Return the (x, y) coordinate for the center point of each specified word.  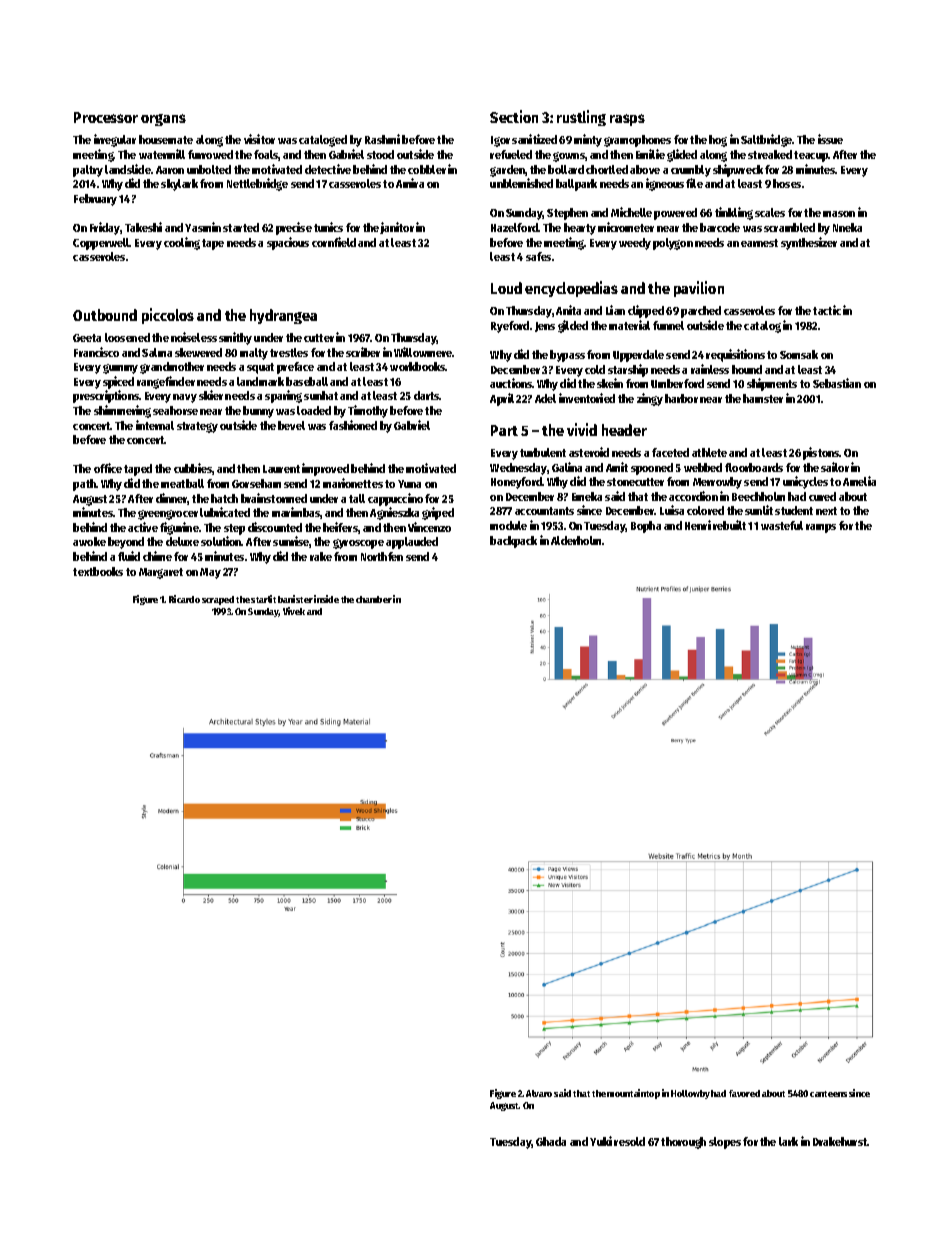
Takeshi (143, 227)
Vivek (294, 611)
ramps (821, 528)
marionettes (353, 483)
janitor (397, 228)
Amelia (859, 481)
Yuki (601, 1141)
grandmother (172, 368)
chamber (374, 599)
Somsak (799, 354)
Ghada (551, 1141)
